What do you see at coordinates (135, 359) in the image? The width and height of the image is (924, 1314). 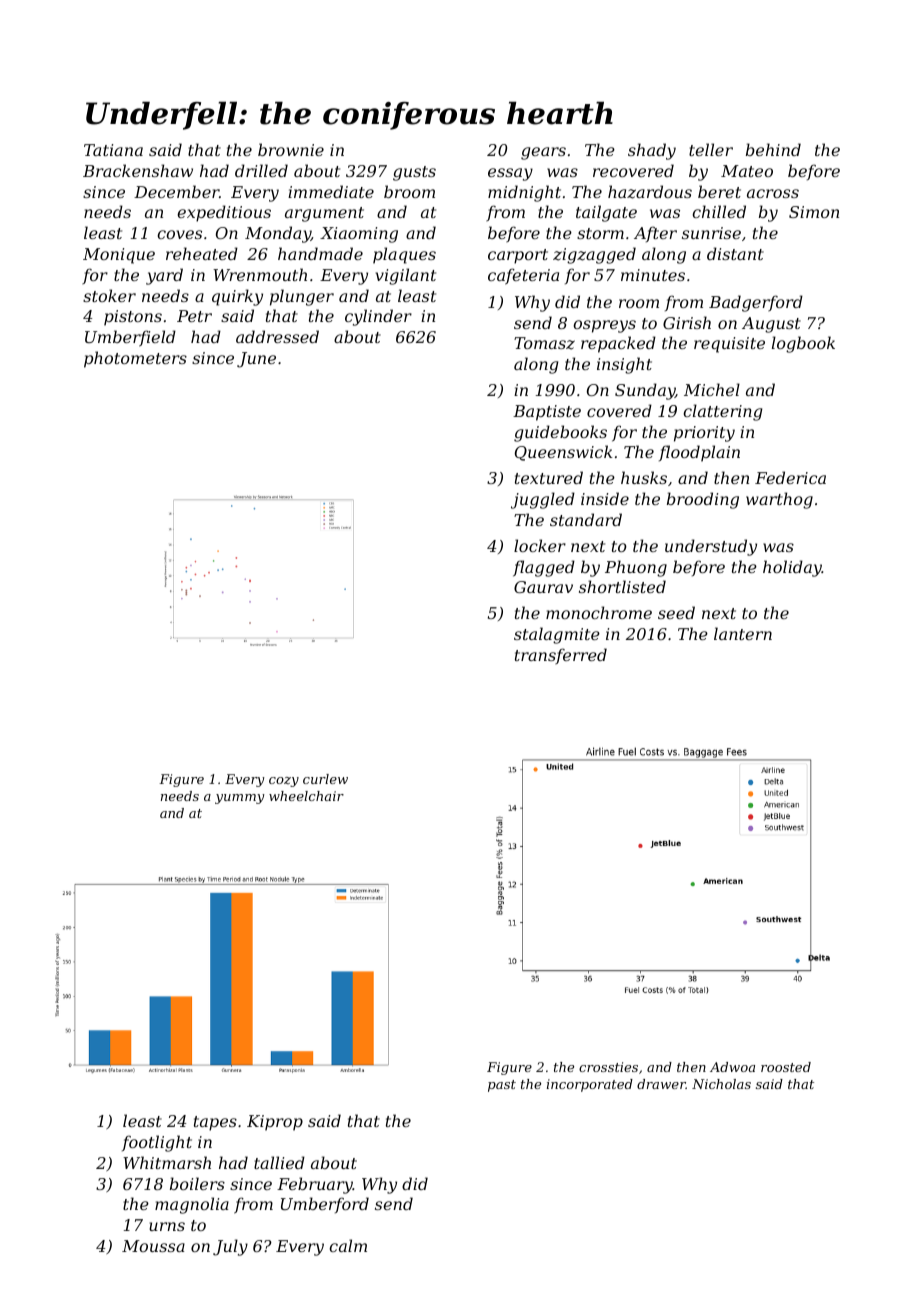 I see `photometers` at bounding box center [135, 359].
